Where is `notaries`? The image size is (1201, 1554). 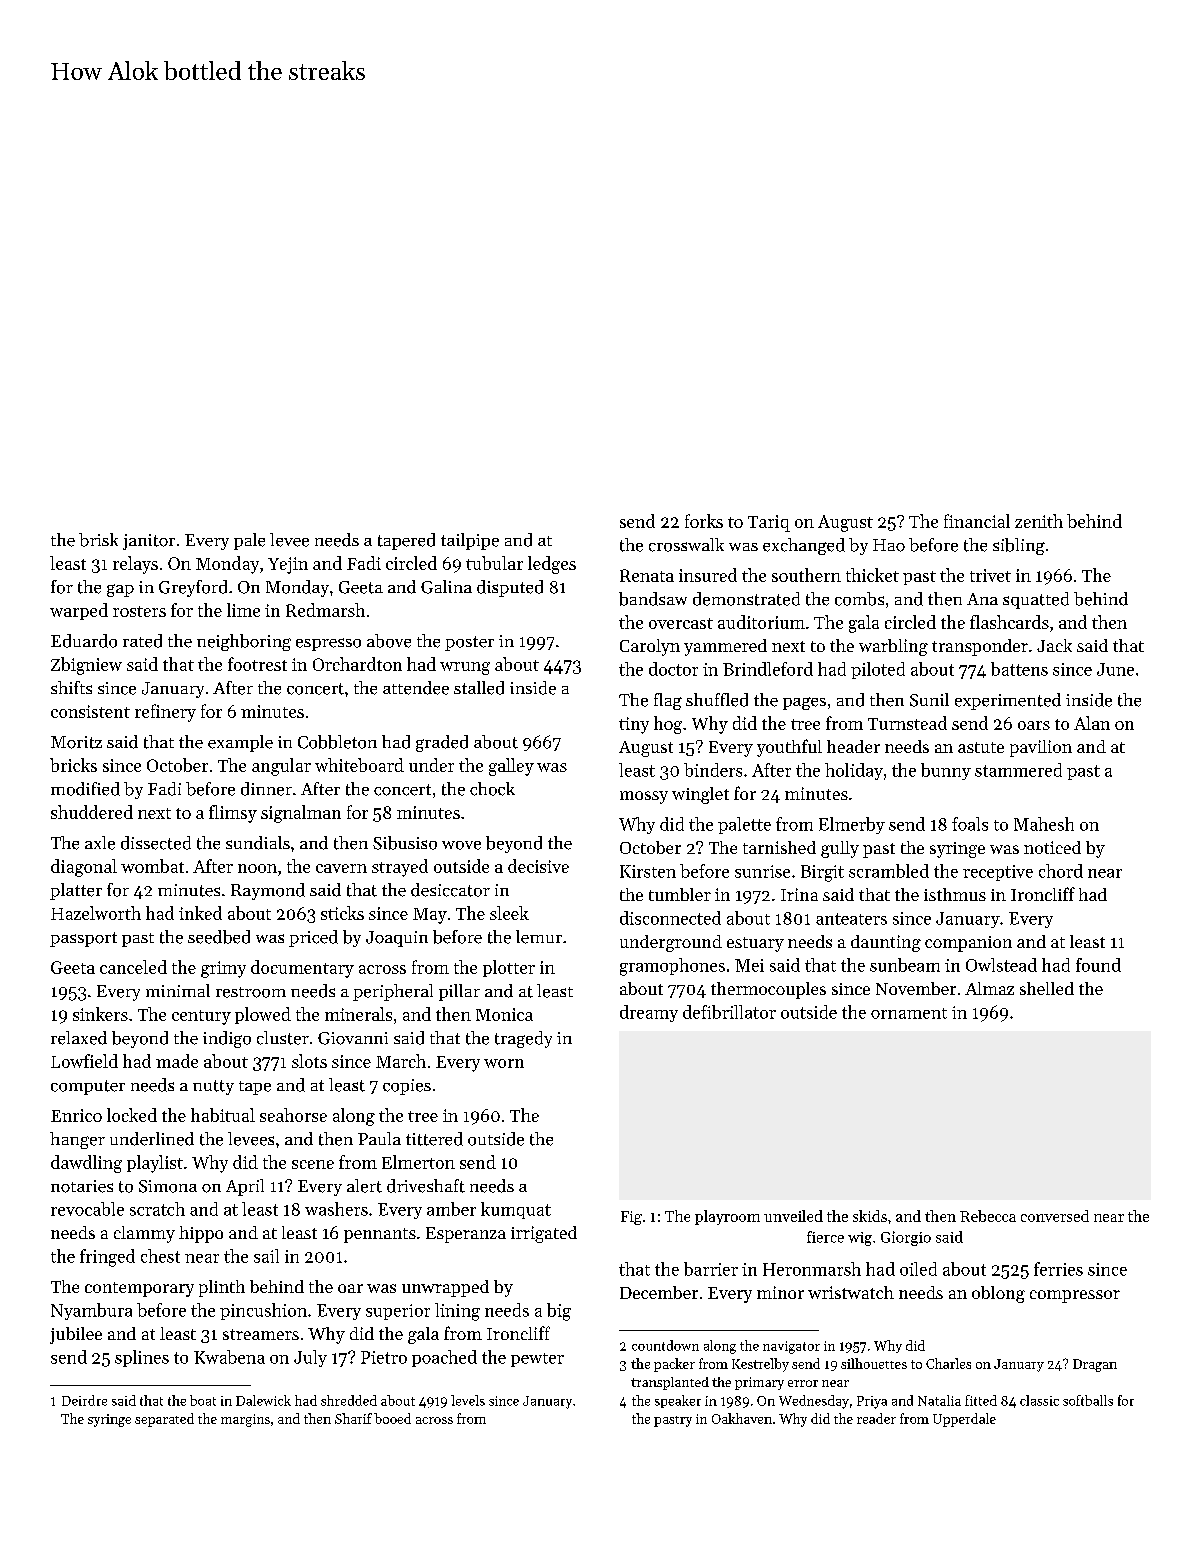
notaries is located at coordinates (82, 1186).
